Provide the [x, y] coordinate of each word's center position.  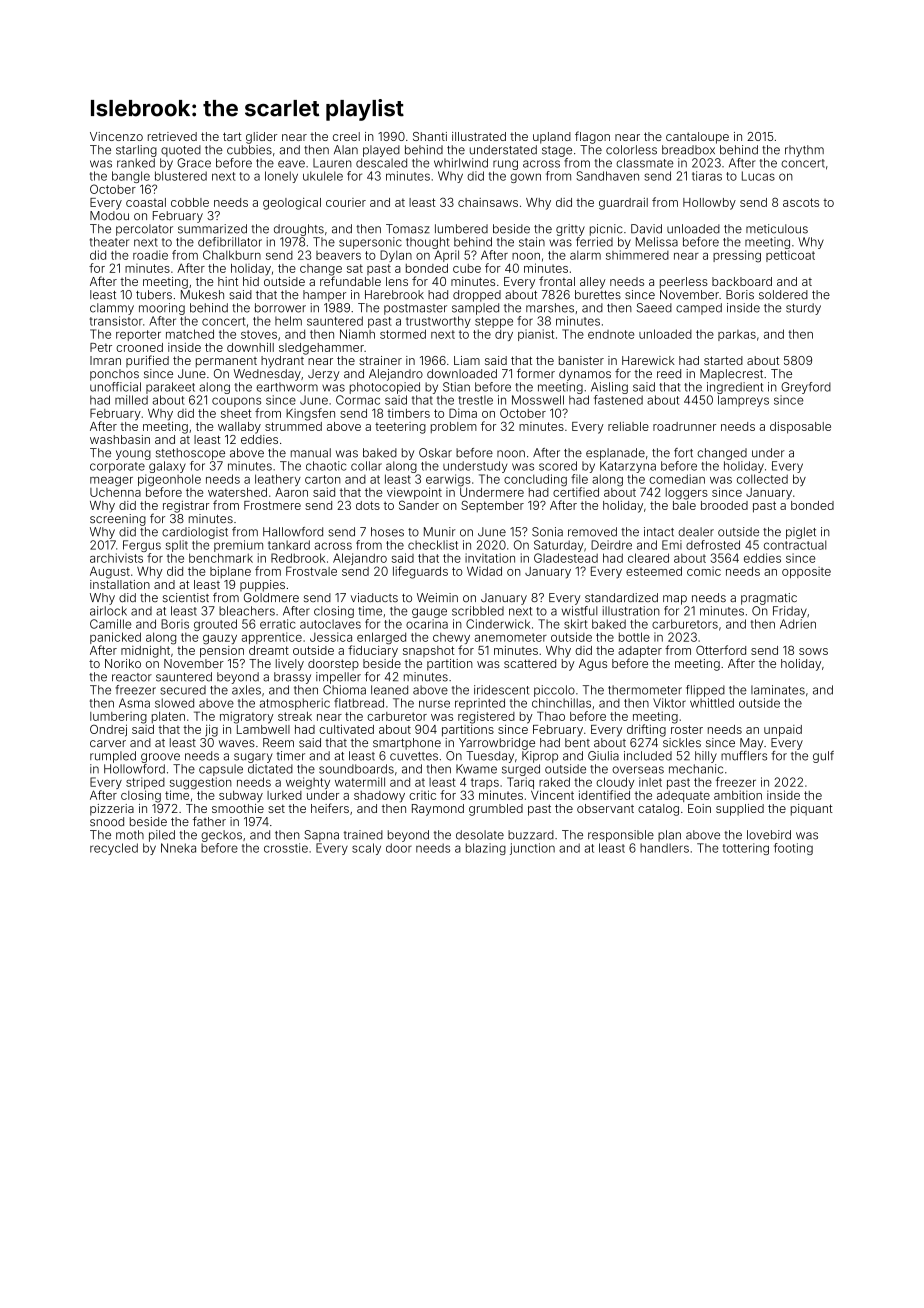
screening [118, 520]
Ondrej [108, 730]
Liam [467, 360]
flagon [592, 137]
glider [261, 138]
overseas [638, 770]
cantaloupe [697, 138]
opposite [806, 572]
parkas [737, 335]
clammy [112, 309]
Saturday [559, 546]
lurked [284, 795]
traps [485, 783]
